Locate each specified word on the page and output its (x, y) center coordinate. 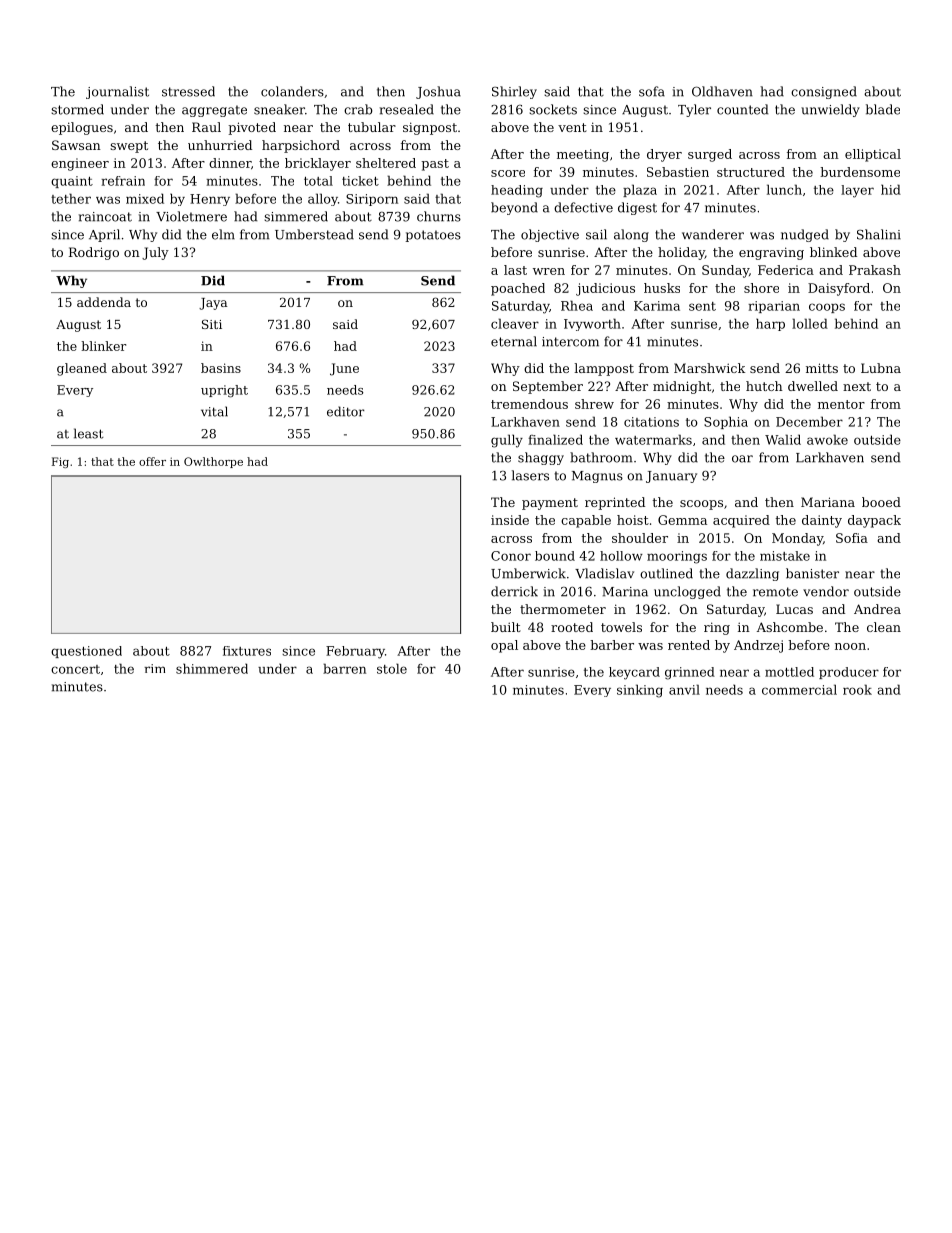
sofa (652, 91)
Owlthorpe (213, 462)
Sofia (852, 538)
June (344, 369)
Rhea (577, 305)
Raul (206, 127)
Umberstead (314, 234)
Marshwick (709, 368)
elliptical (873, 155)
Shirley (514, 92)
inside (510, 520)
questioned (86, 652)
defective (583, 207)
